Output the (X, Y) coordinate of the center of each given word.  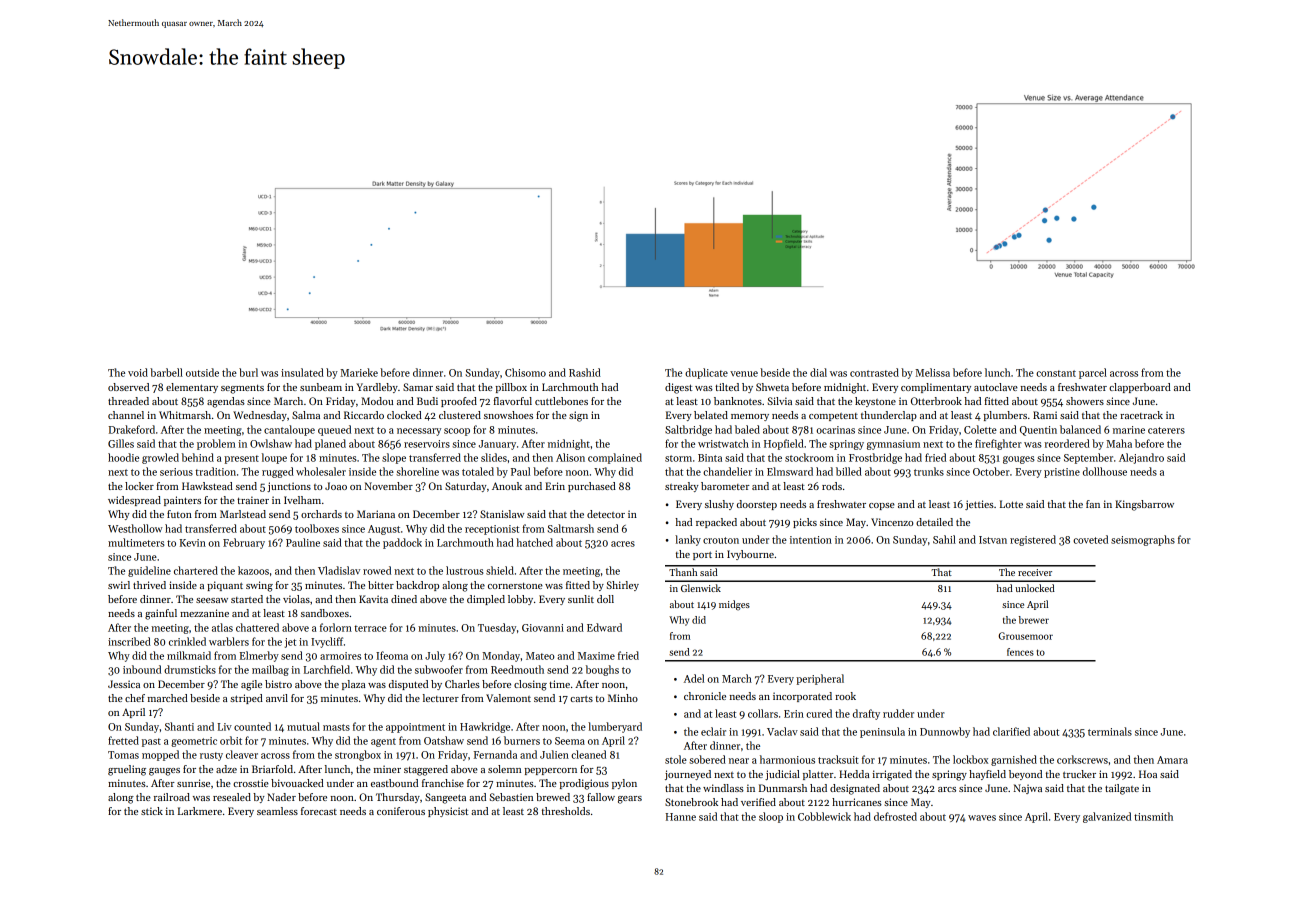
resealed (232, 797)
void (138, 372)
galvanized (1107, 817)
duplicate (706, 373)
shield (500, 570)
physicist (448, 812)
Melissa (932, 372)
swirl (119, 585)
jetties (979, 505)
